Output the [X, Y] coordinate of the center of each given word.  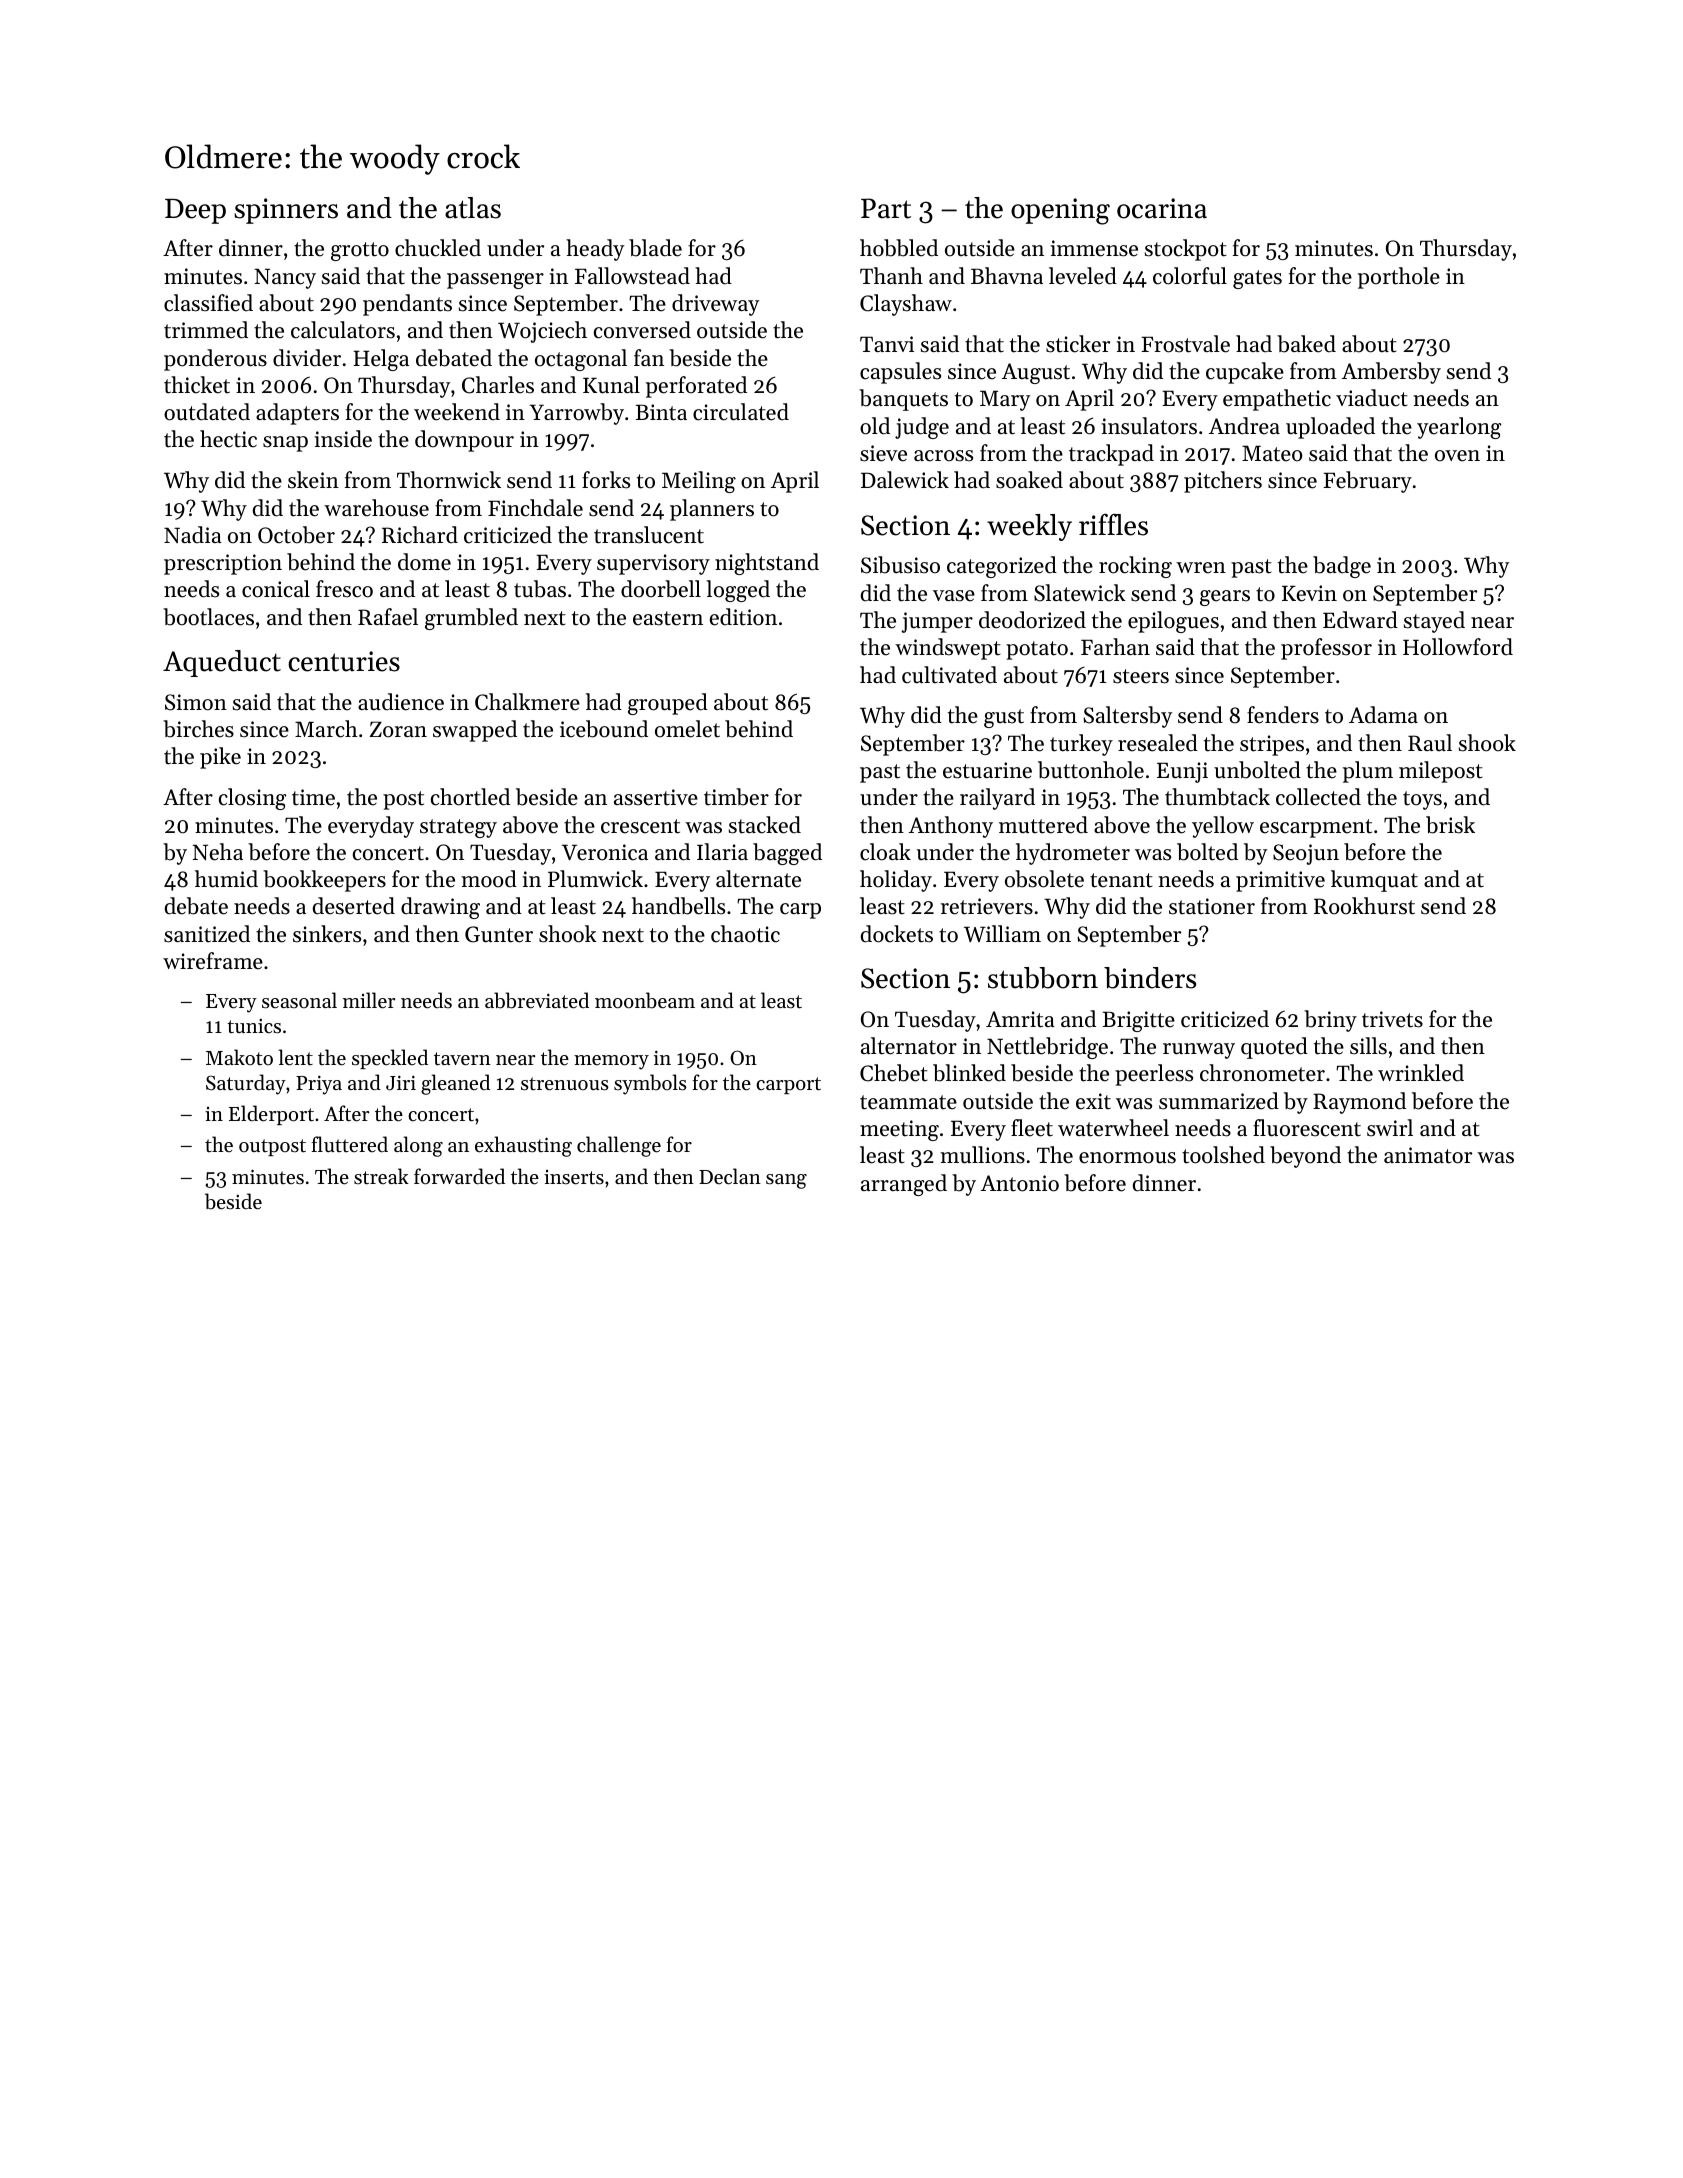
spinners [286, 211]
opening [1060, 211]
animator [1428, 1155]
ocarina [1162, 208]
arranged [904, 1185]
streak [381, 1176]
